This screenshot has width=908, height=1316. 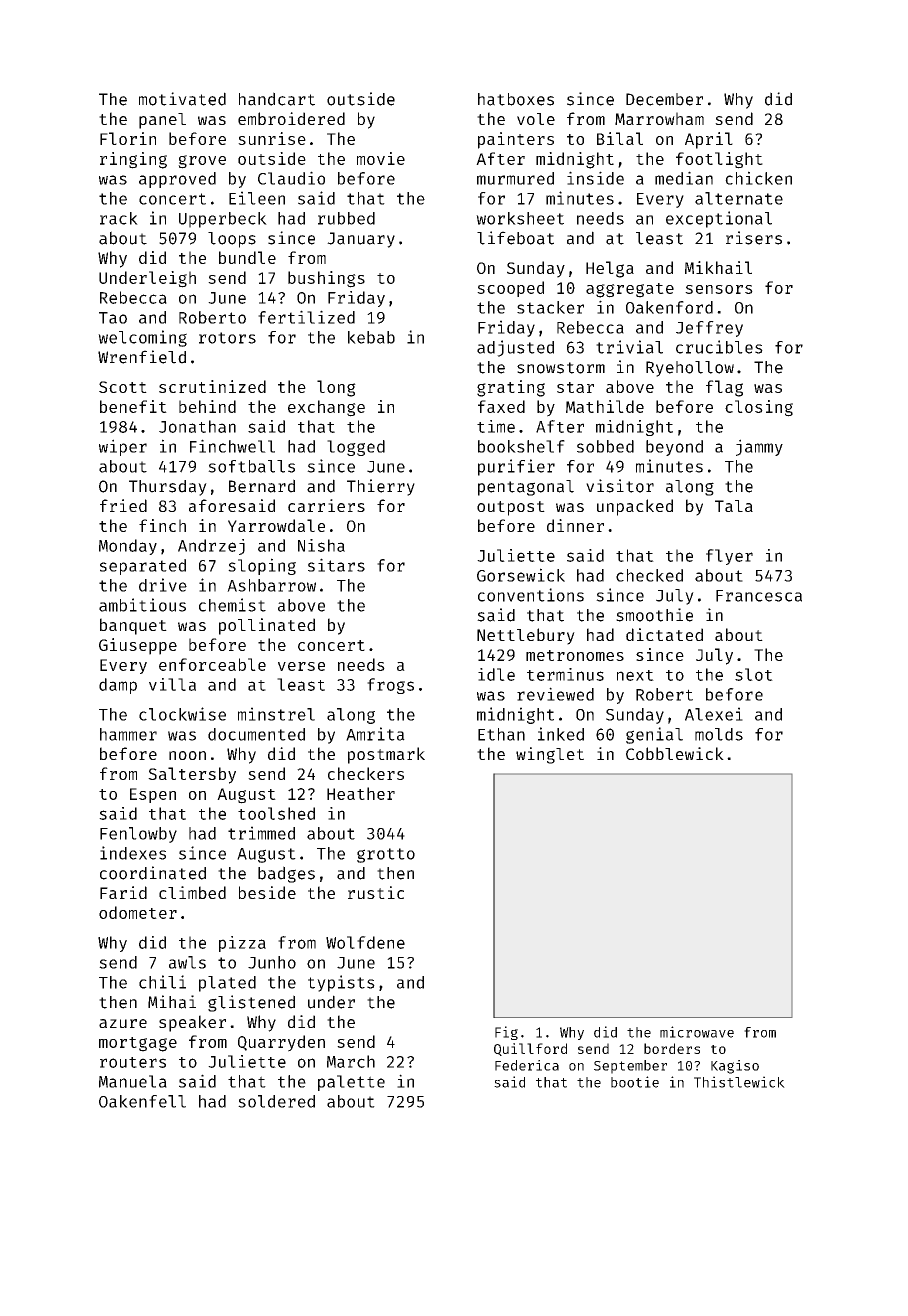 I want to click on closing, so click(x=759, y=408).
